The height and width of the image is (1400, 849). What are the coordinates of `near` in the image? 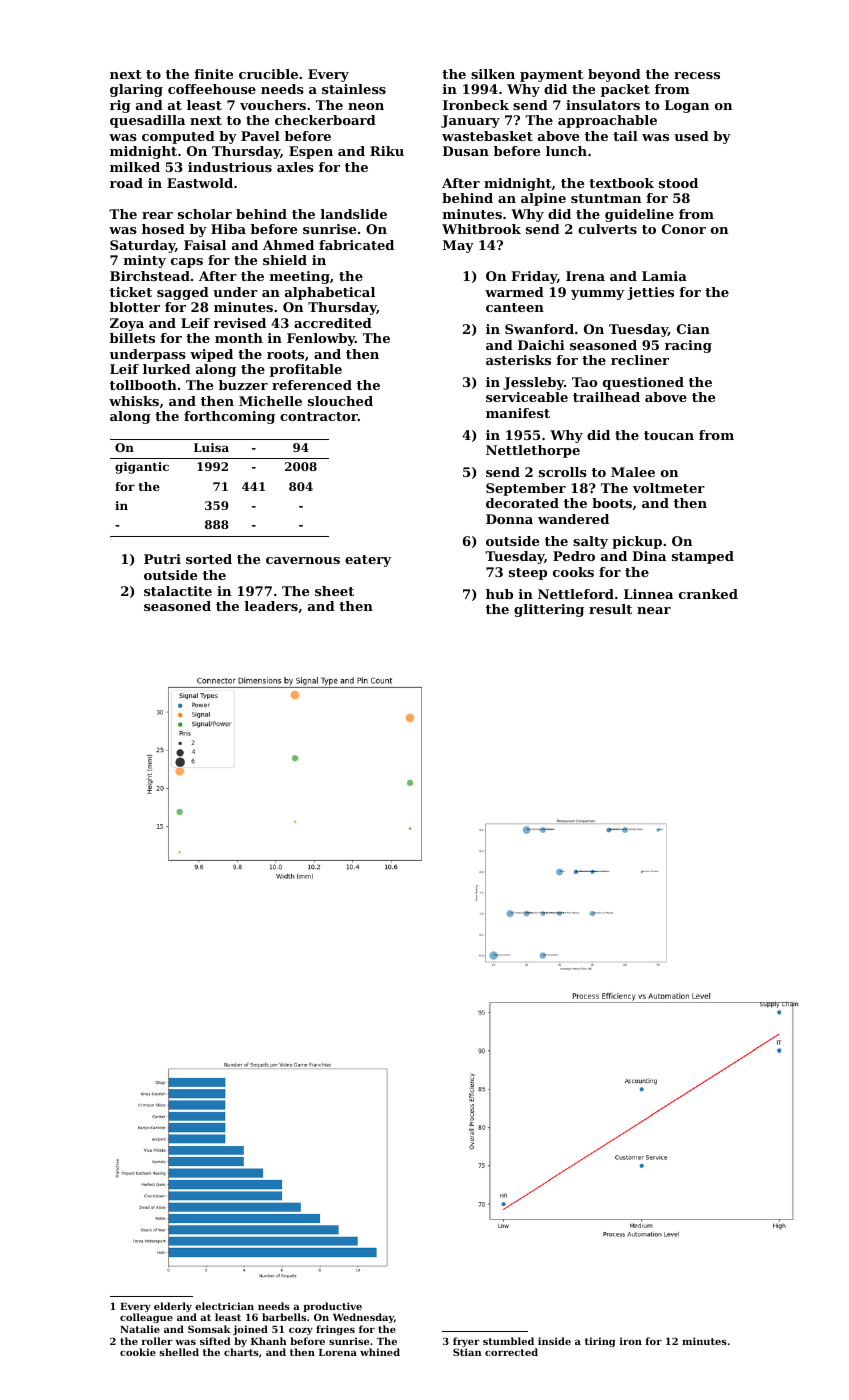 It's located at (654, 610).
